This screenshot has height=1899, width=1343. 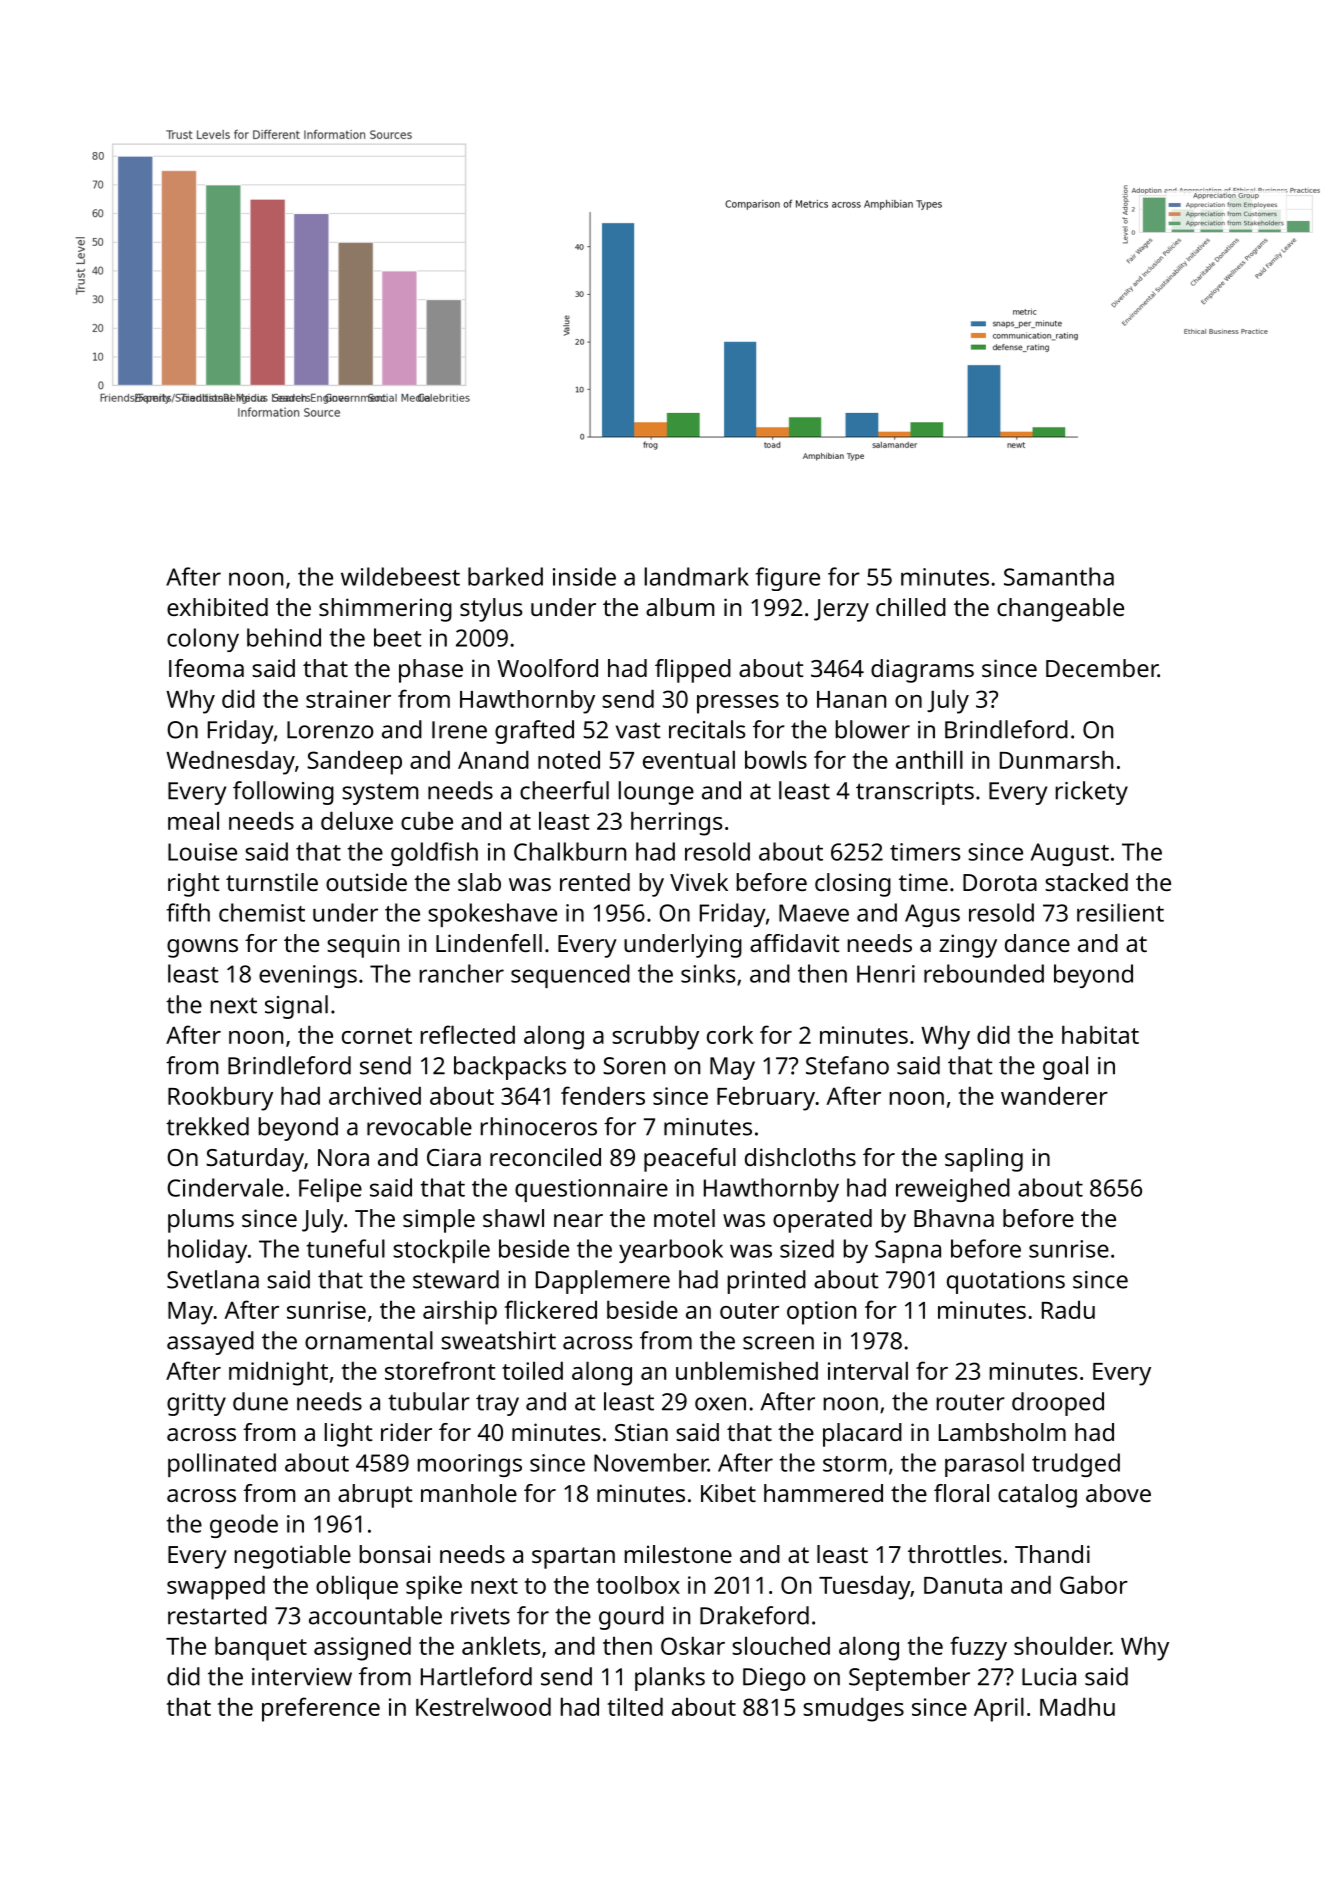 I want to click on behind, so click(x=284, y=637).
